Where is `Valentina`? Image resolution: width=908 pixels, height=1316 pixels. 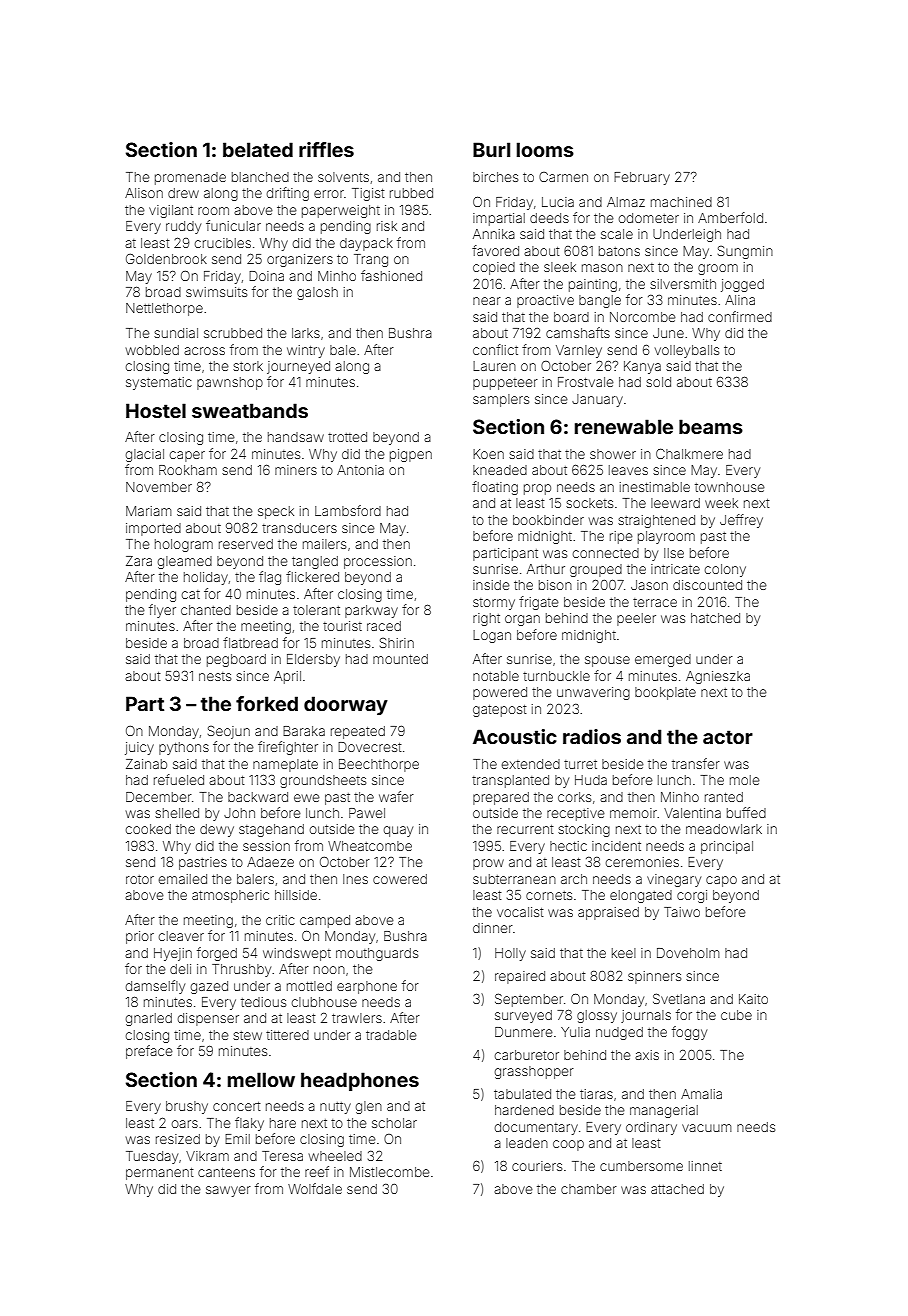 Valentina is located at coordinates (692, 813).
